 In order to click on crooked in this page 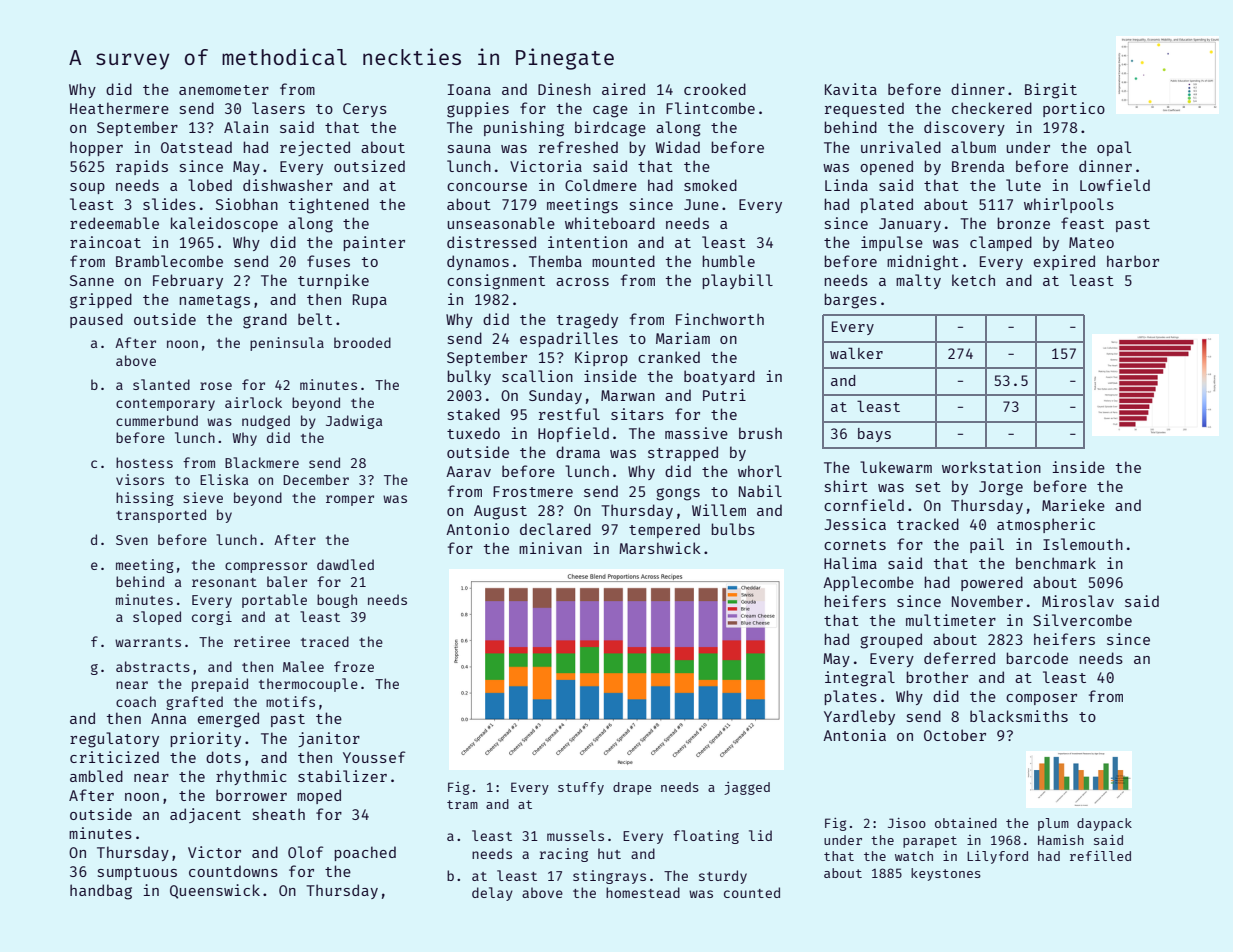, I will do `click(715, 89)`.
